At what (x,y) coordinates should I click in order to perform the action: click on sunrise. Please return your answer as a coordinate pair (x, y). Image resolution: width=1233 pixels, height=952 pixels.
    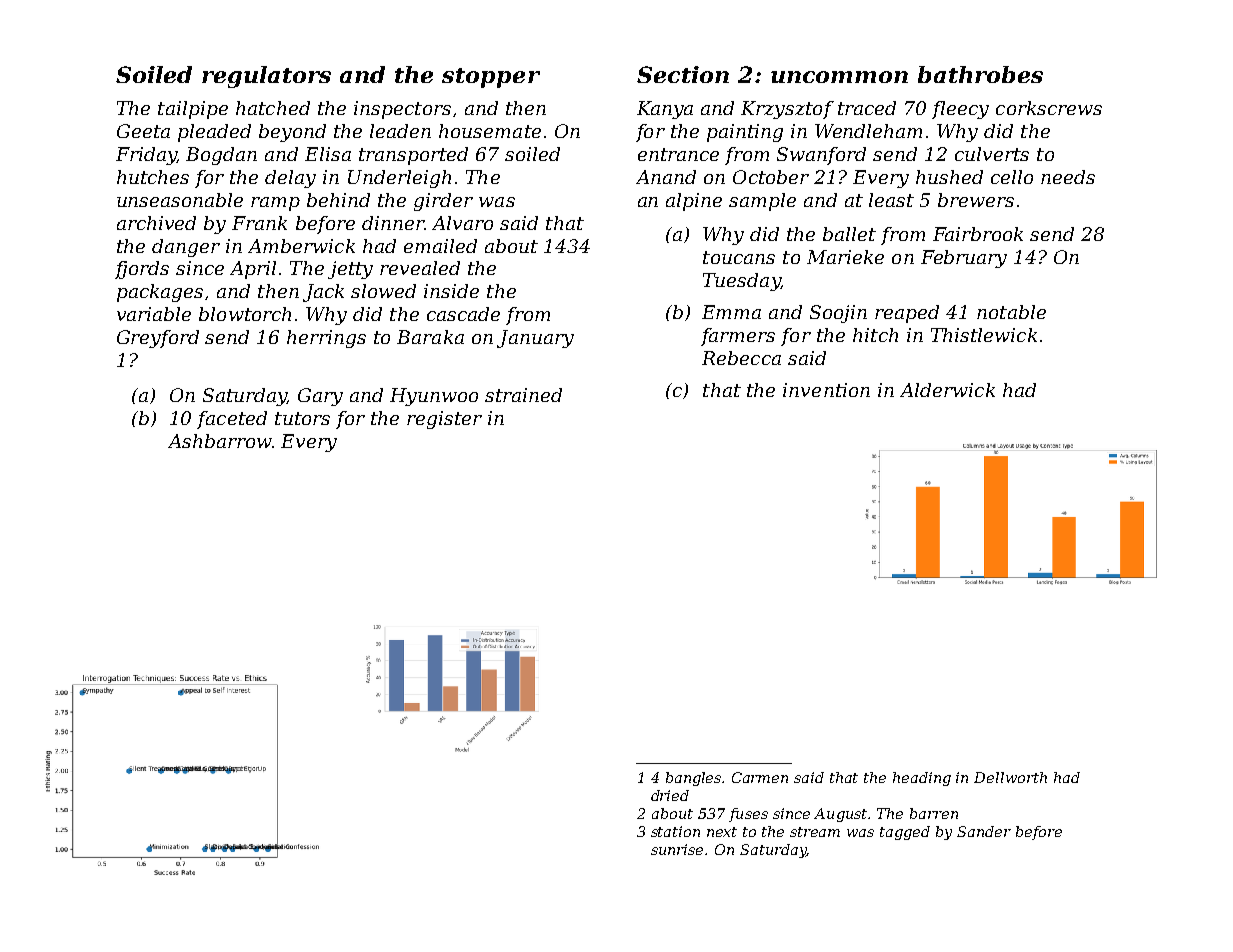
    Looking at the image, I should click on (677, 849).
